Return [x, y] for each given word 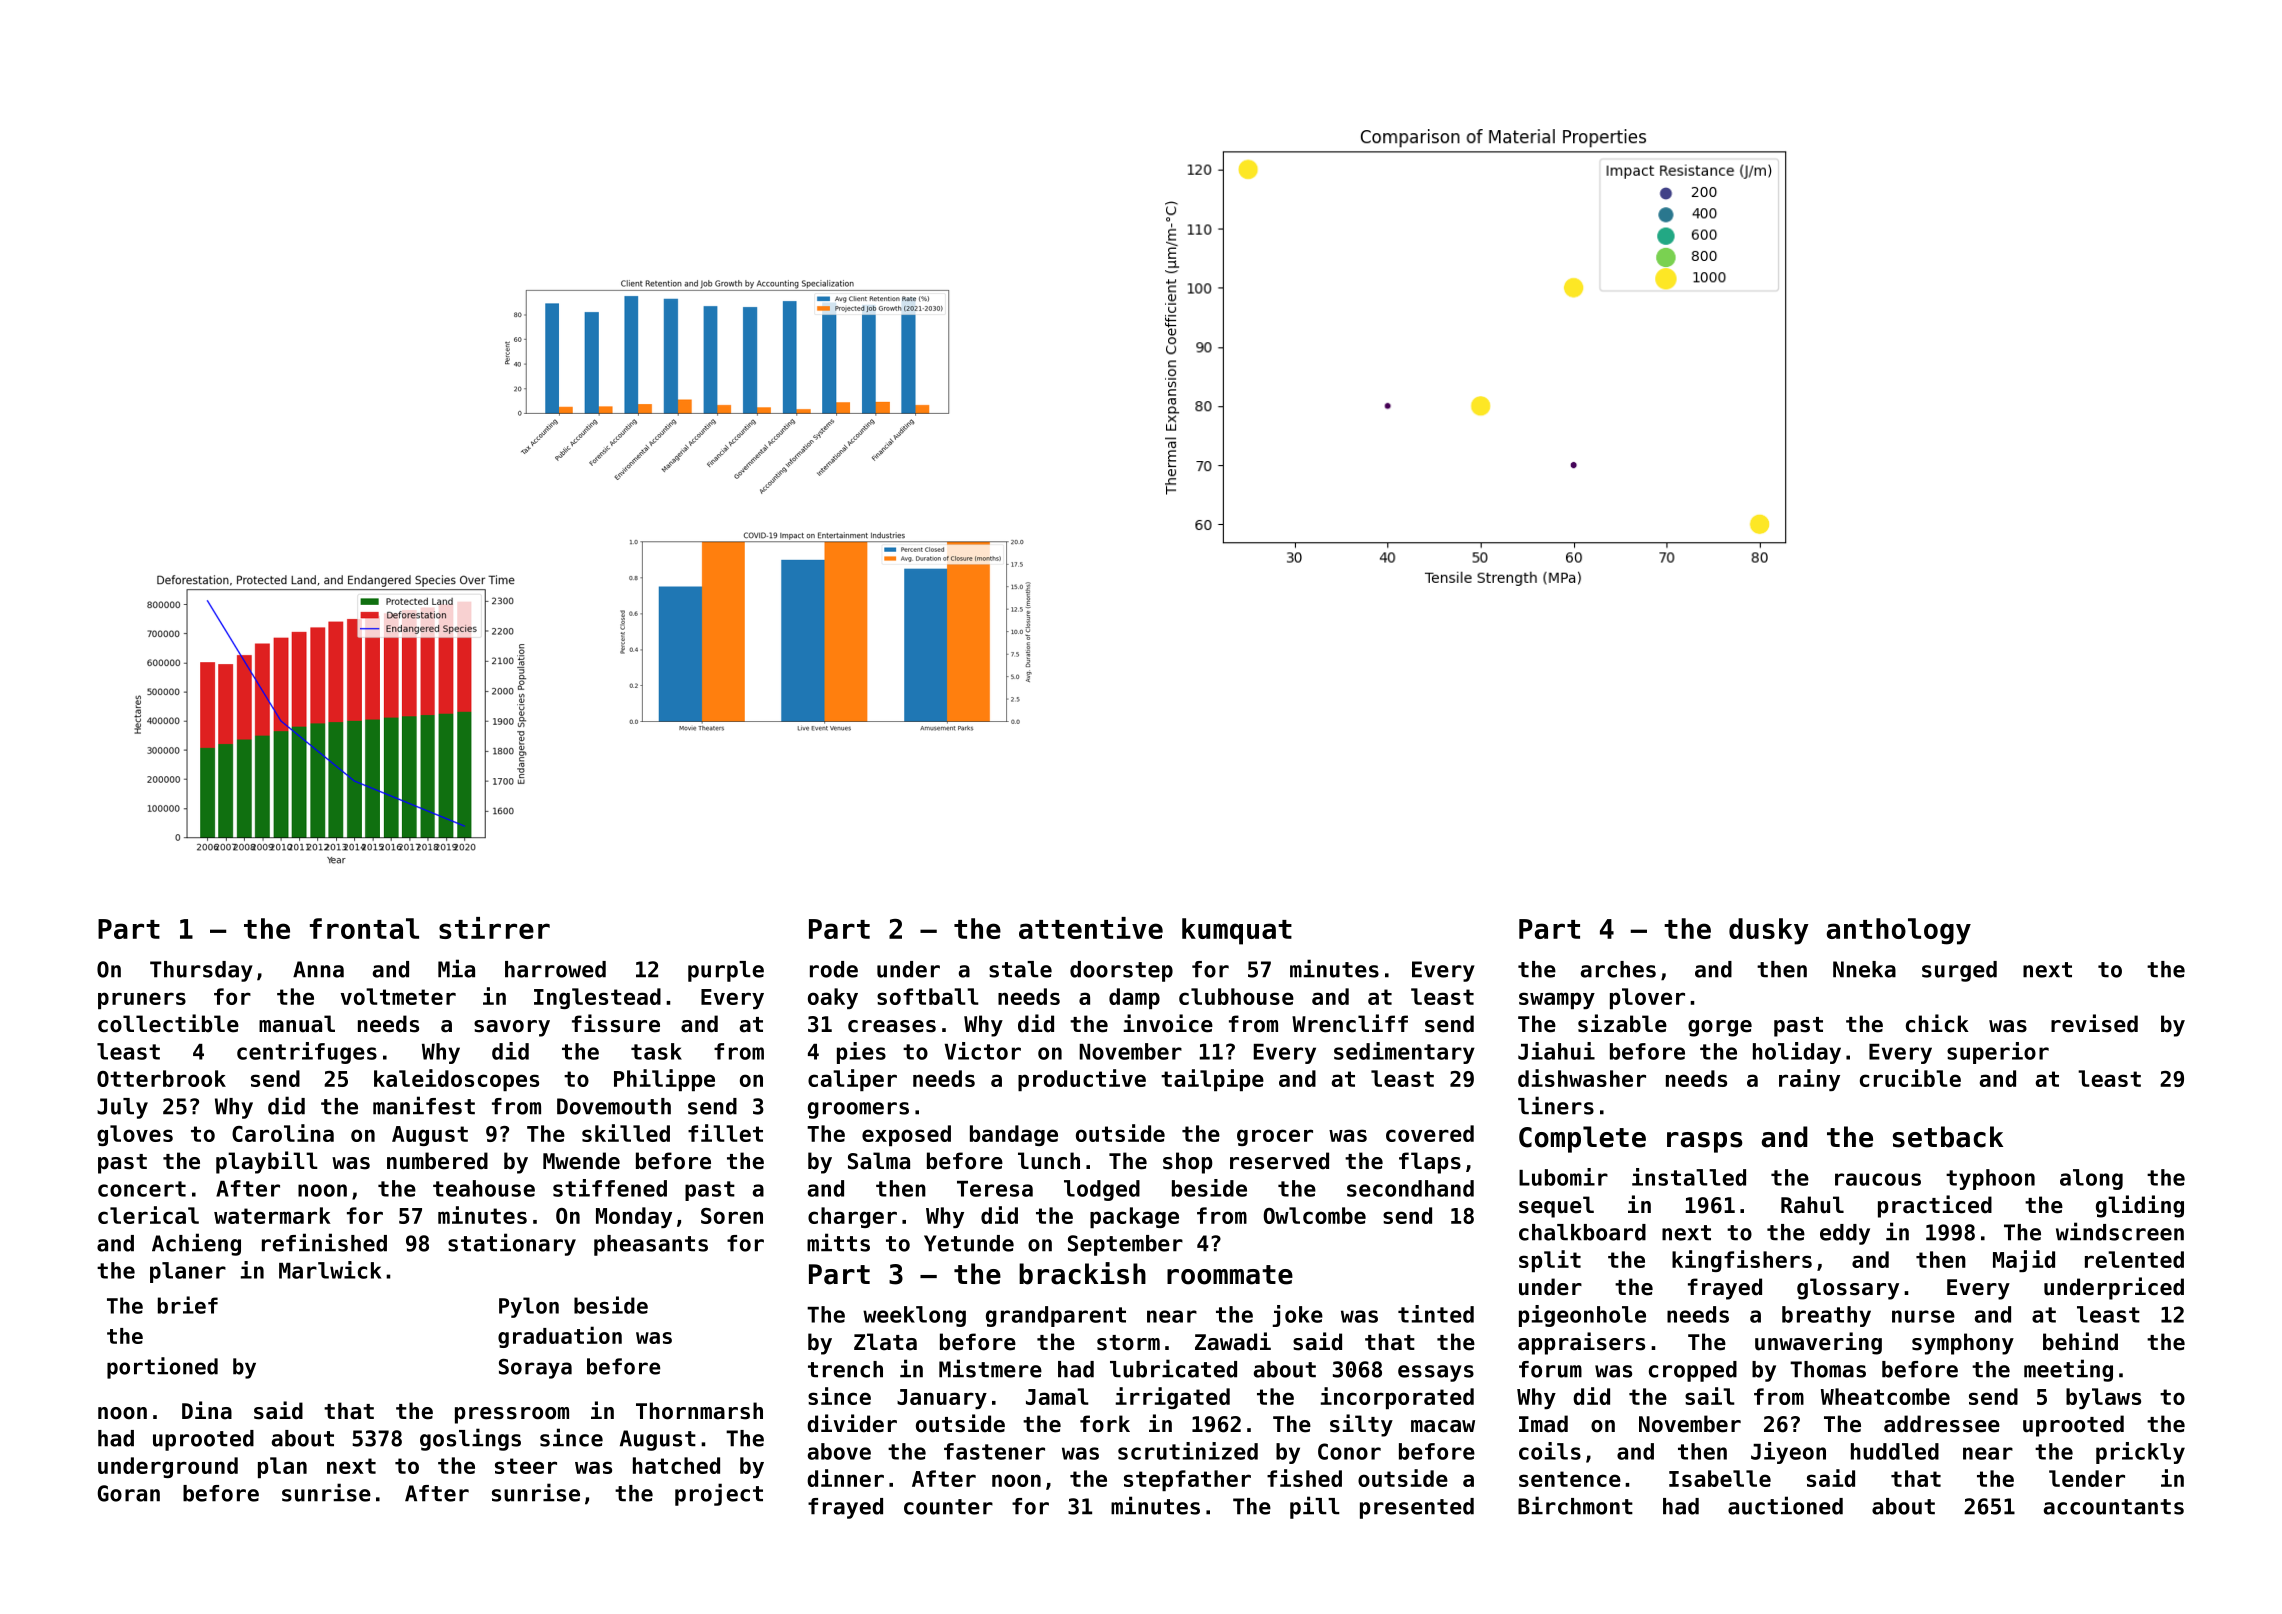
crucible [1910, 1078]
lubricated [1173, 1368]
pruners [142, 1000]
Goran [128, 1493]
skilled [626, 1133]
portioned [162, 1368]
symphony [1963, 1344]
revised [2094, 1023]
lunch [1049, 1161]
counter [948, 1507]
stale [1020, 969]
